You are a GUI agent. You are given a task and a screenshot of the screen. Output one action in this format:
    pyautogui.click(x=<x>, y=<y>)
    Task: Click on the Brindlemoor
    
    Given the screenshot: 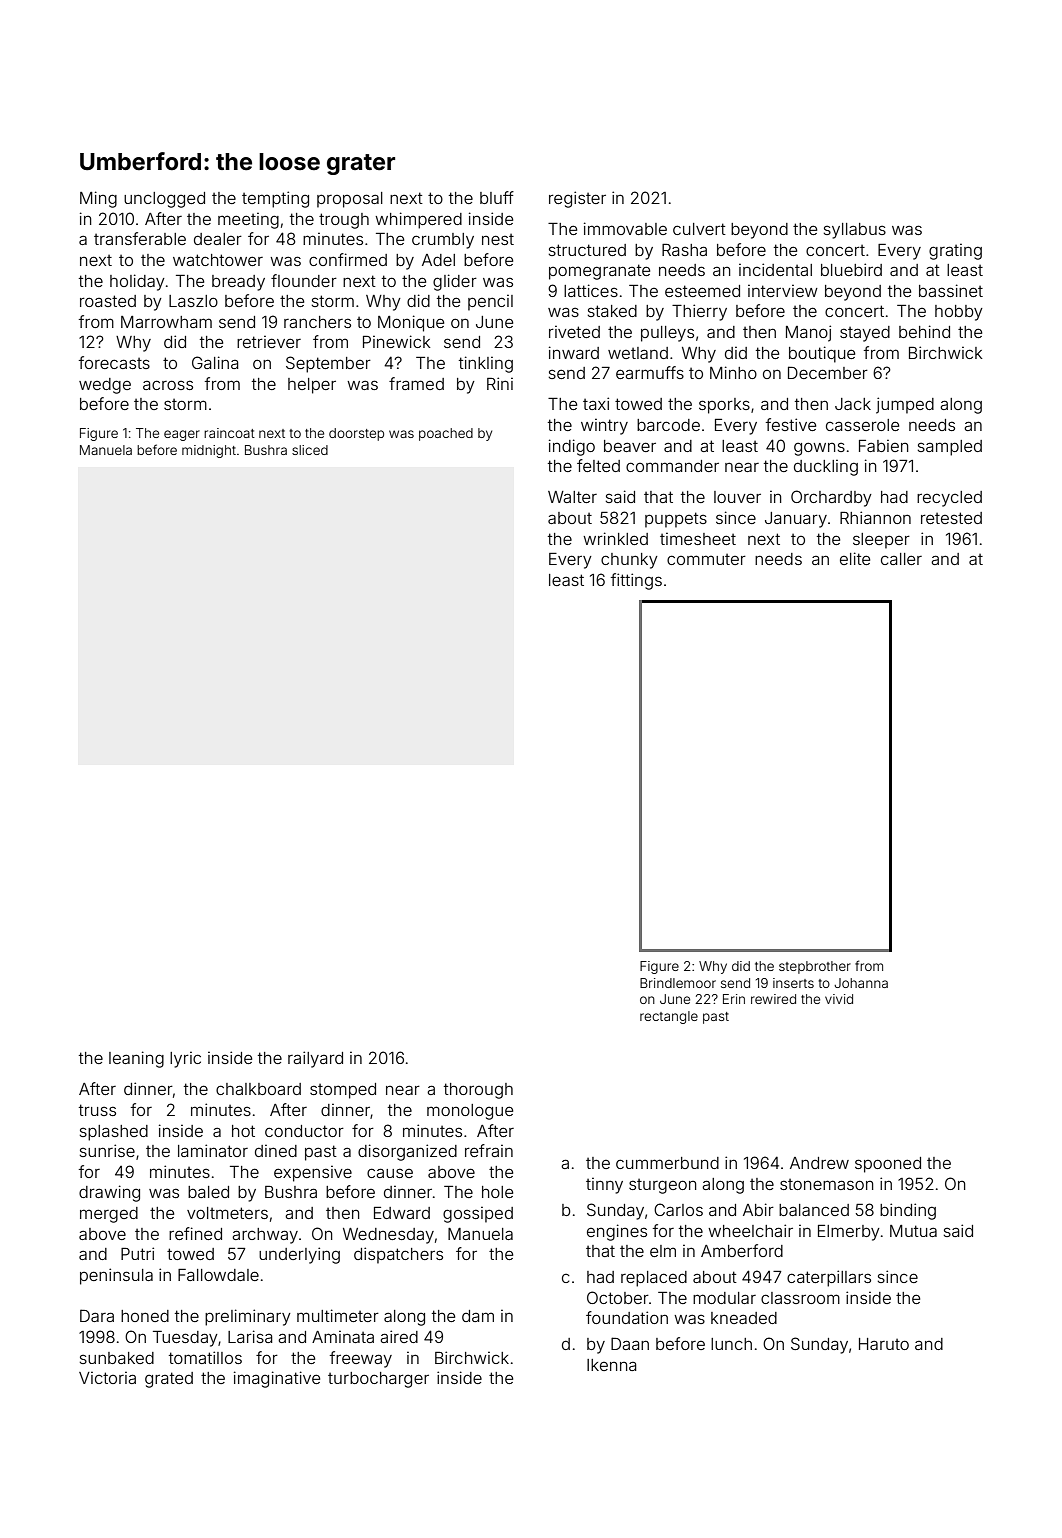 What is the action you would take?
    pyautogui.click(x=678, y=983)
